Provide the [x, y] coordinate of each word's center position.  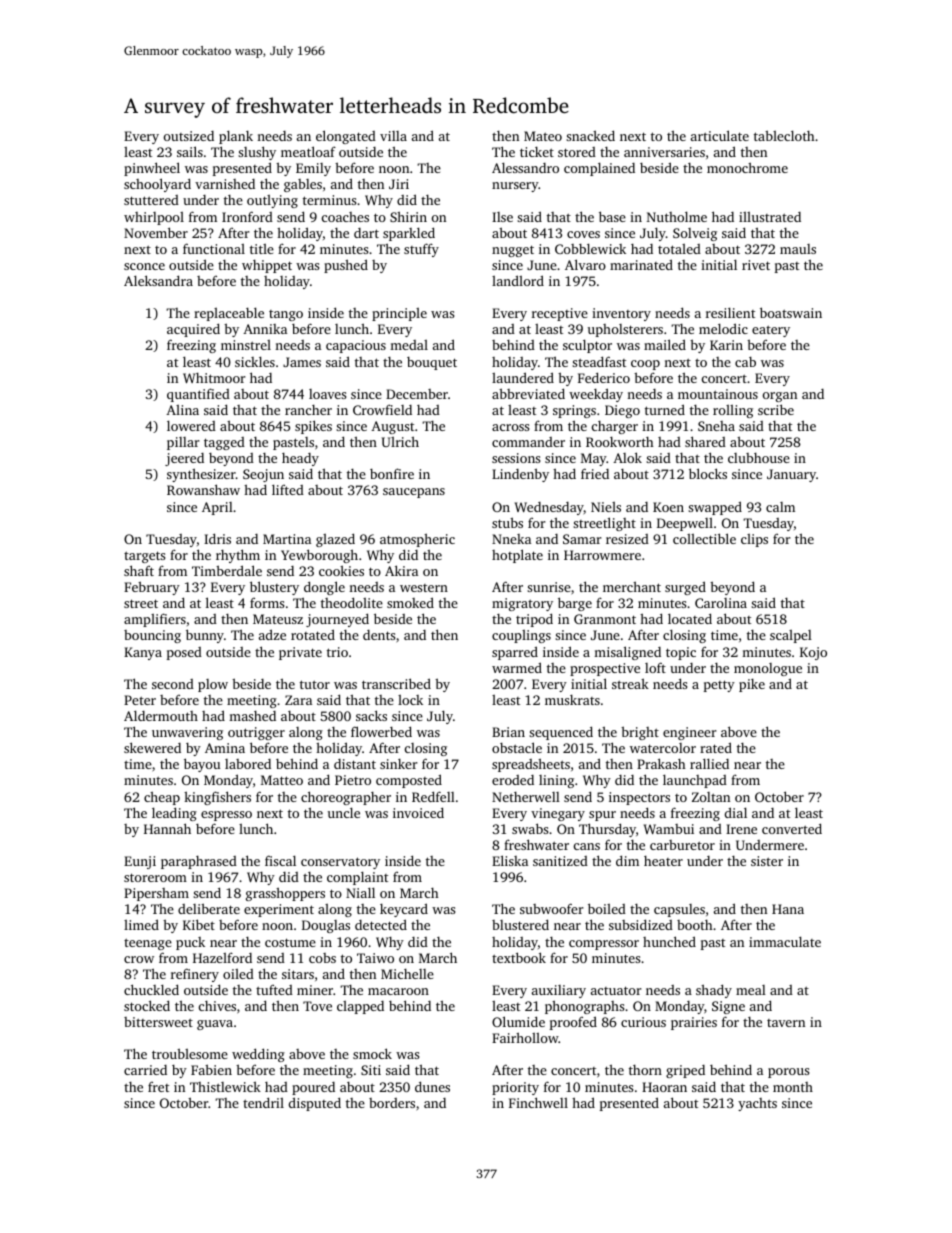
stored [577, 152]
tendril [263, 1102]
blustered [520, 924]
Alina [182, 410]
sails [190, 151]
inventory [621, 314]
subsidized [641, 924]
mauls [798, 249]
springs [574, 411]
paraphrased [199, 862]
